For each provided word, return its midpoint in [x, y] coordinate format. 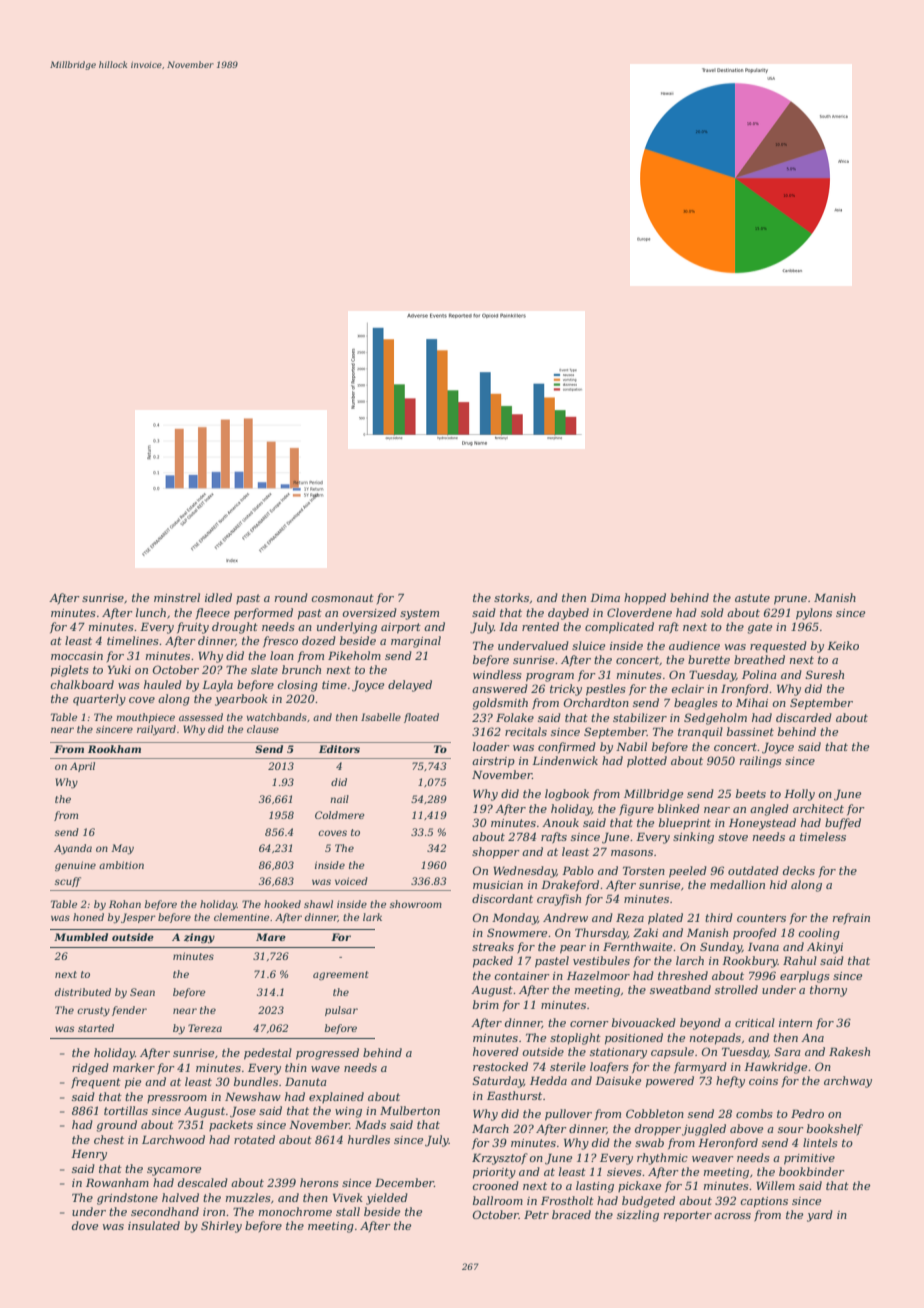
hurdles [369, 1139]
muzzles [248, 1197]
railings [761, 762]
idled [218, 597]
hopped [645, 599]
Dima [605, 597]
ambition [121, 865]
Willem [775, 1185]
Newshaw [253, 1096]
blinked [679, 808]
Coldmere [339, 815]
